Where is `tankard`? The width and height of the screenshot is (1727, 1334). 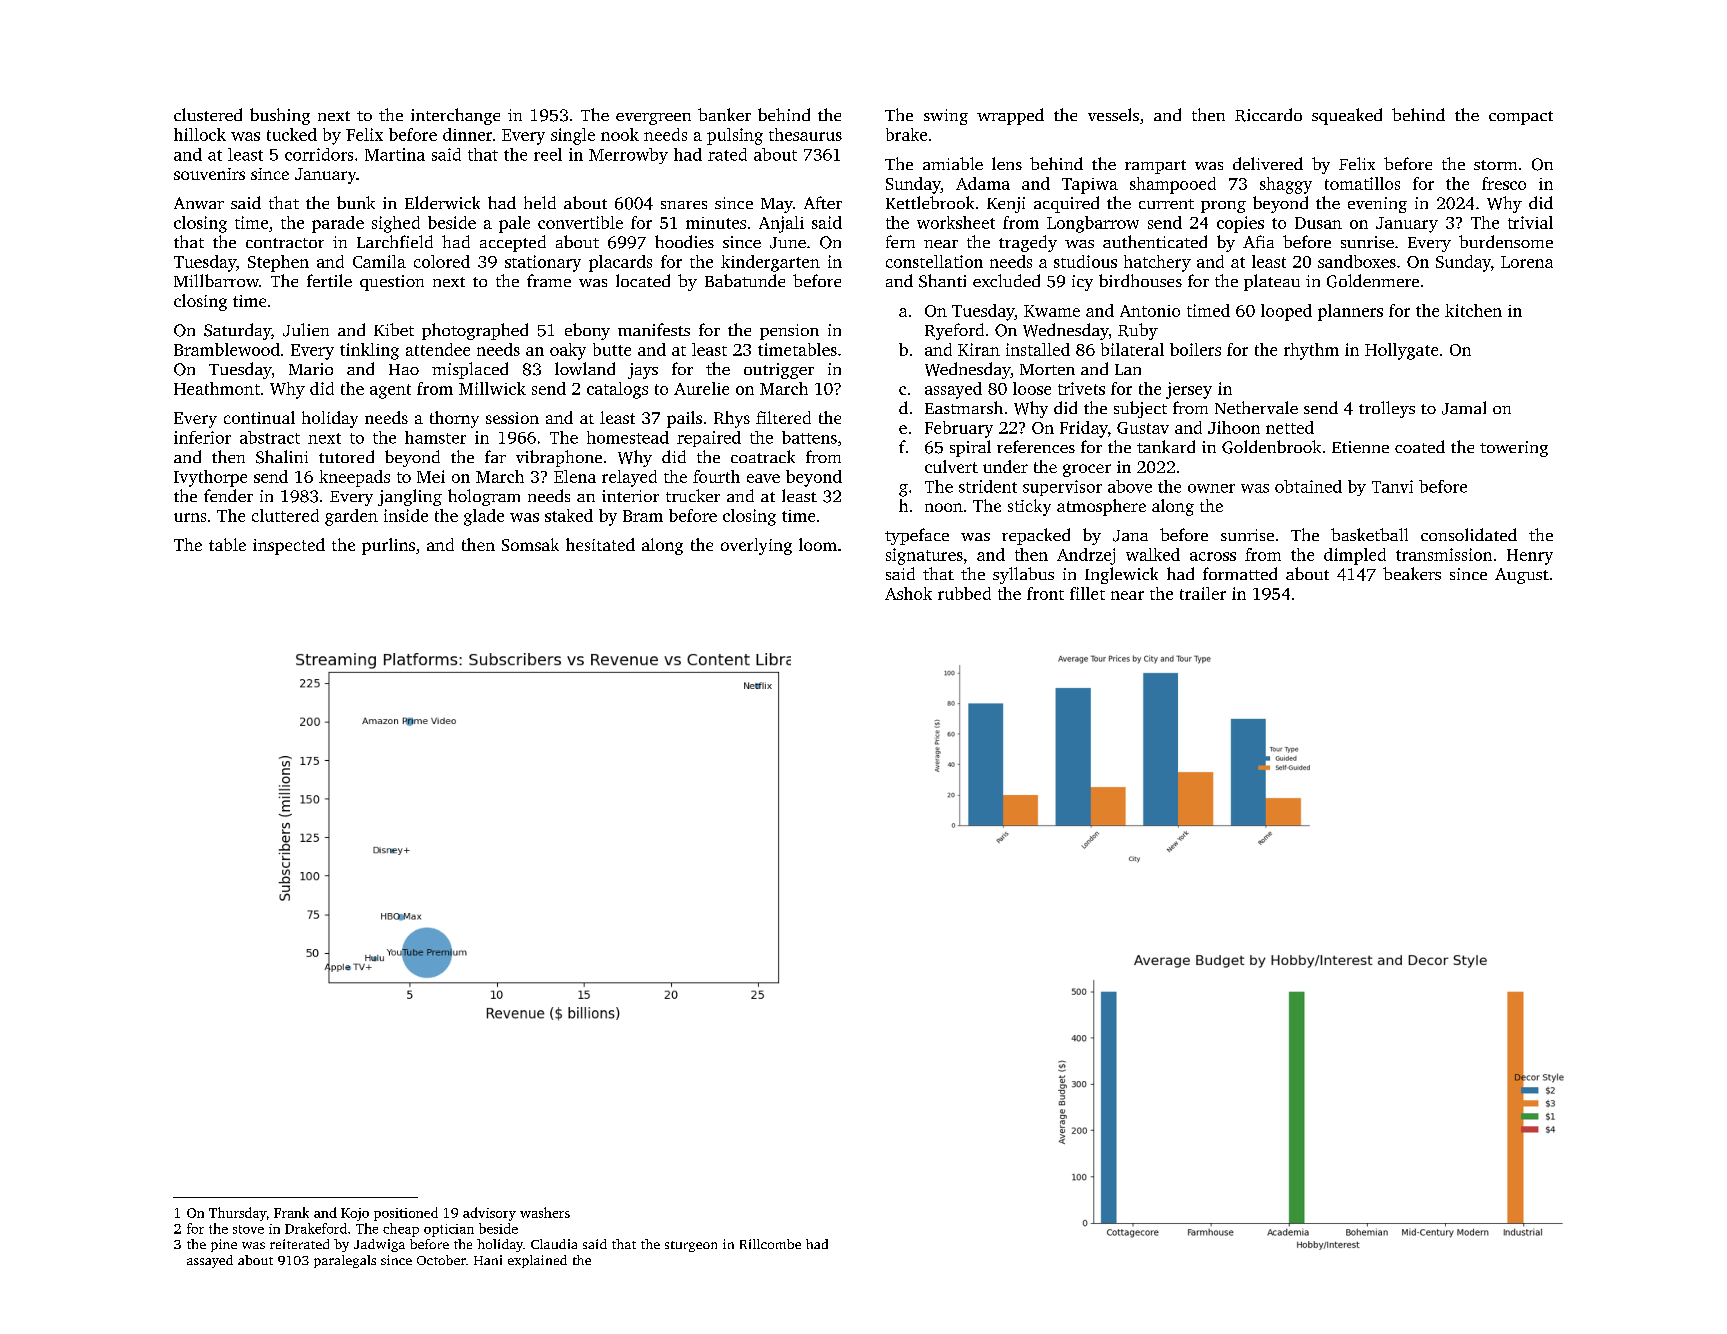 tankard is located at coordinates (1166, 446).
